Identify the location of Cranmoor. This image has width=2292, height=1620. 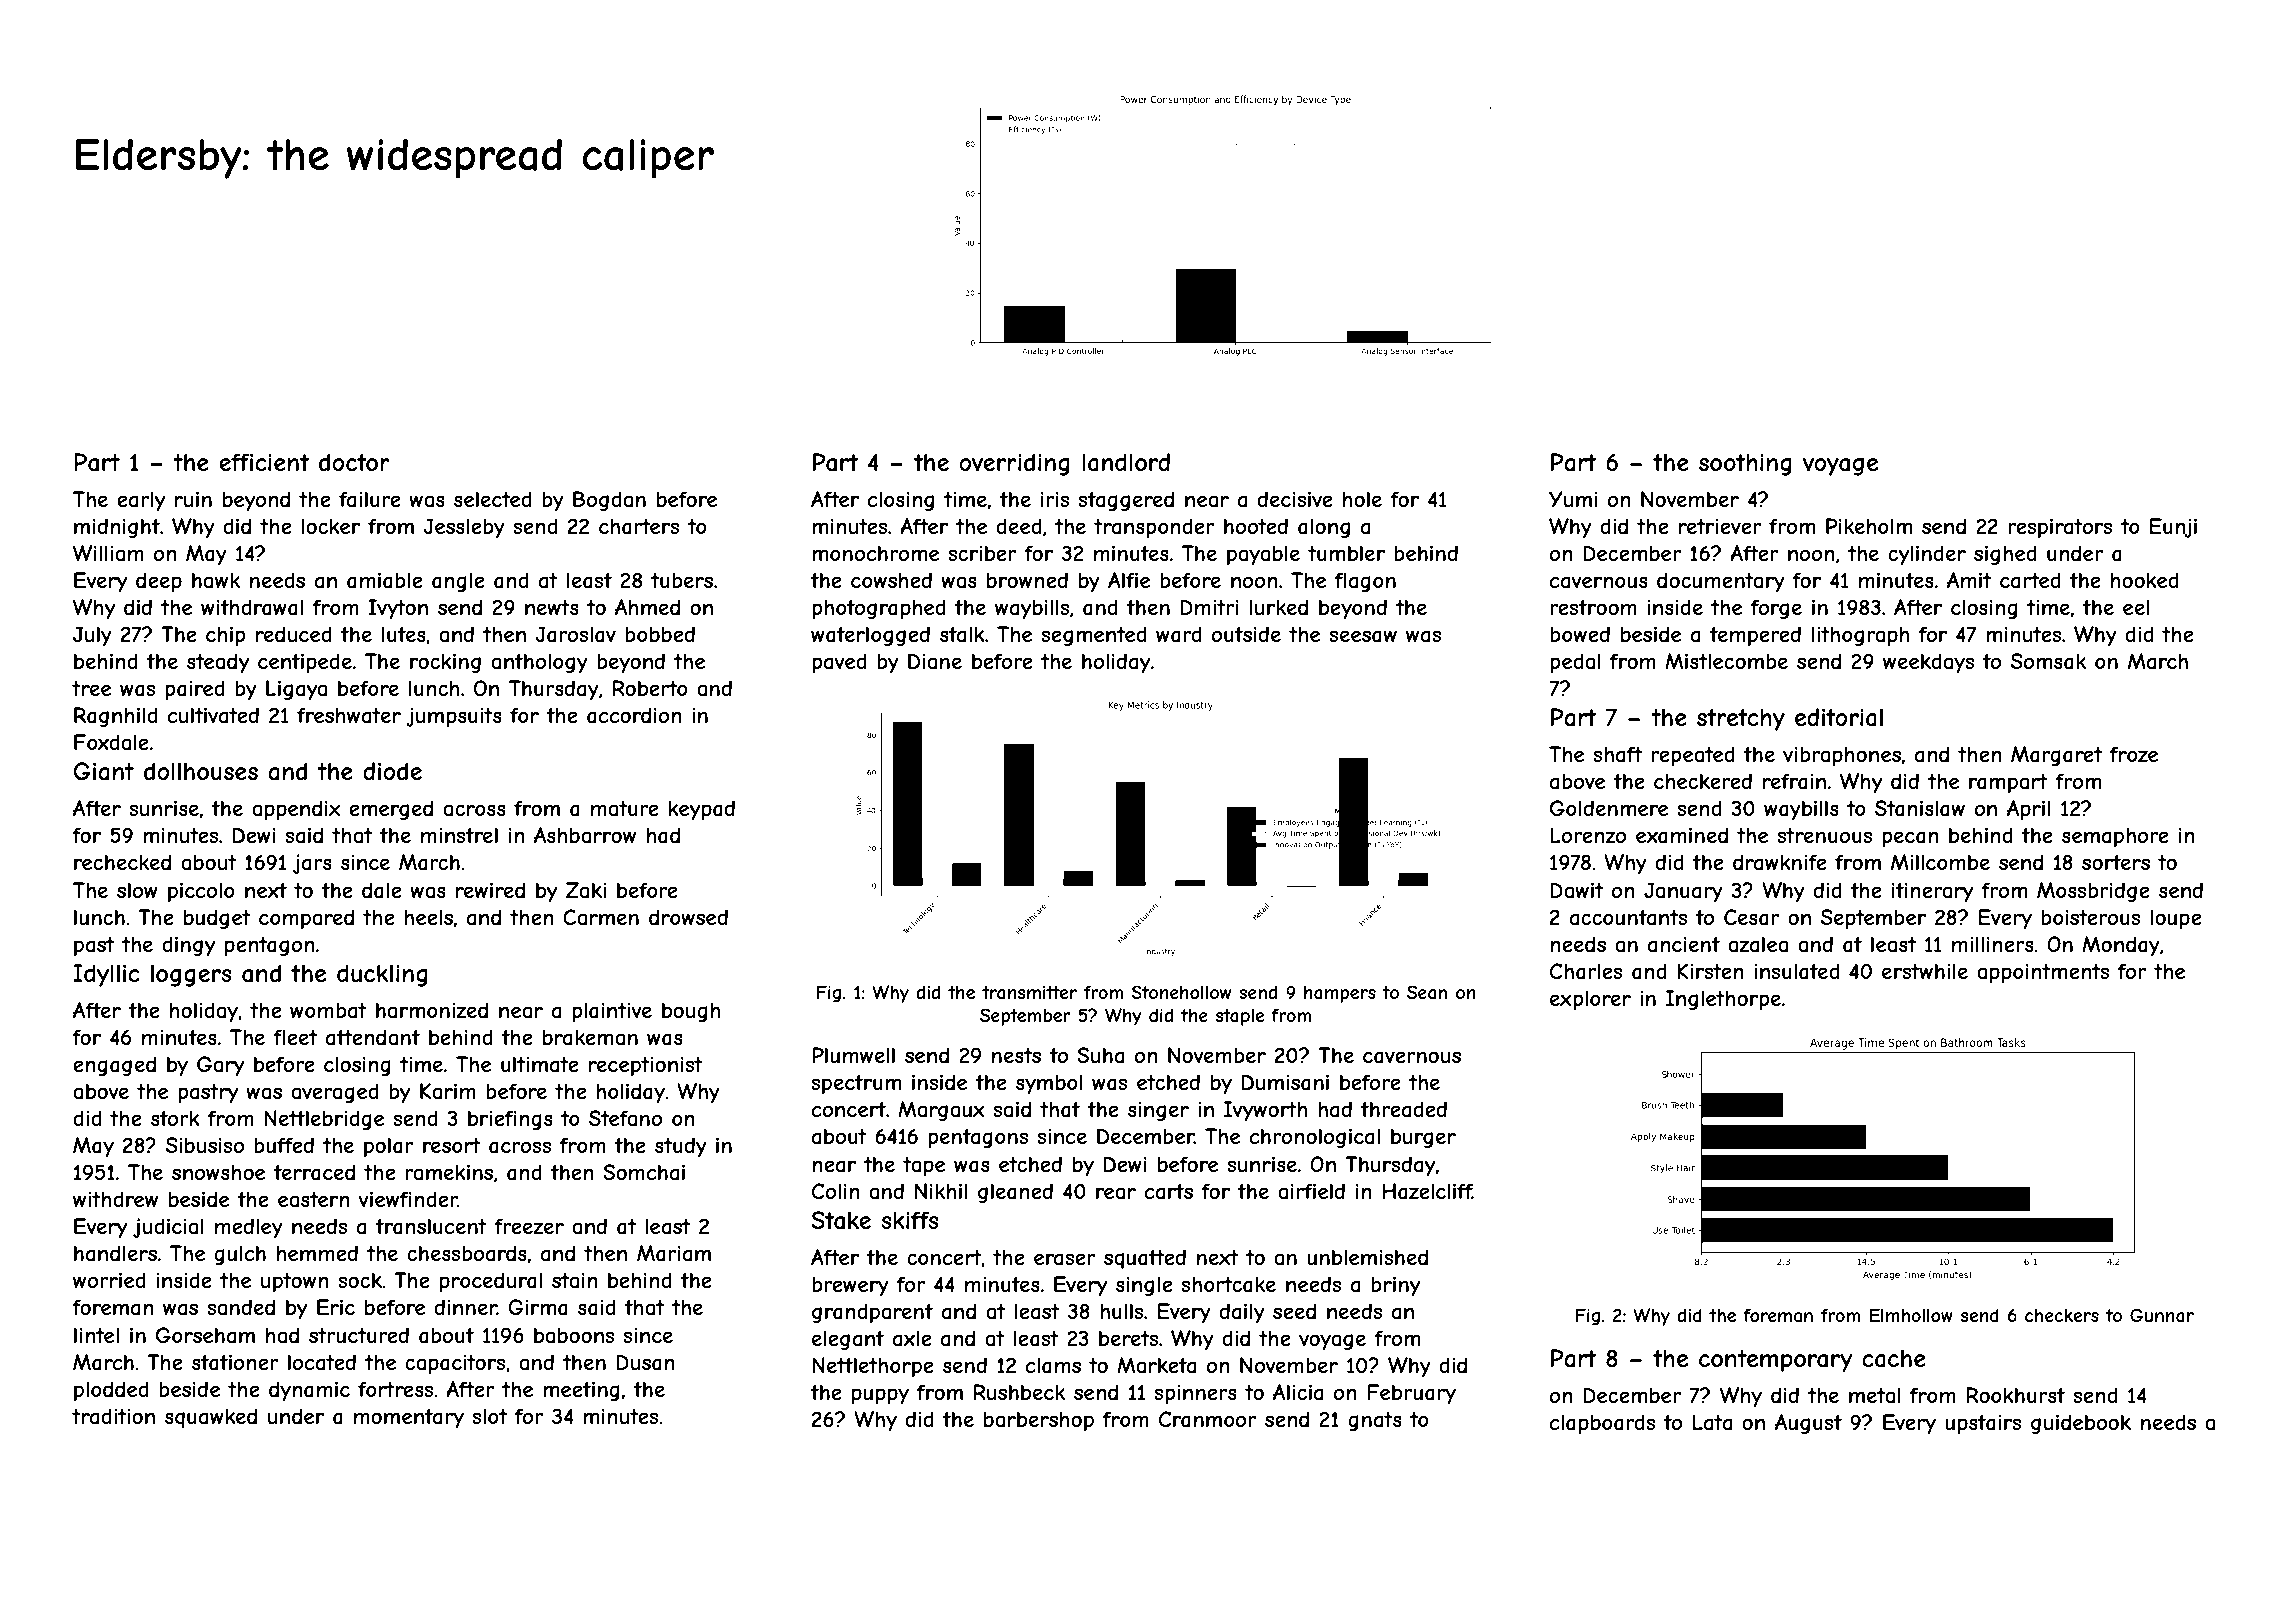
(1208, 1419).
